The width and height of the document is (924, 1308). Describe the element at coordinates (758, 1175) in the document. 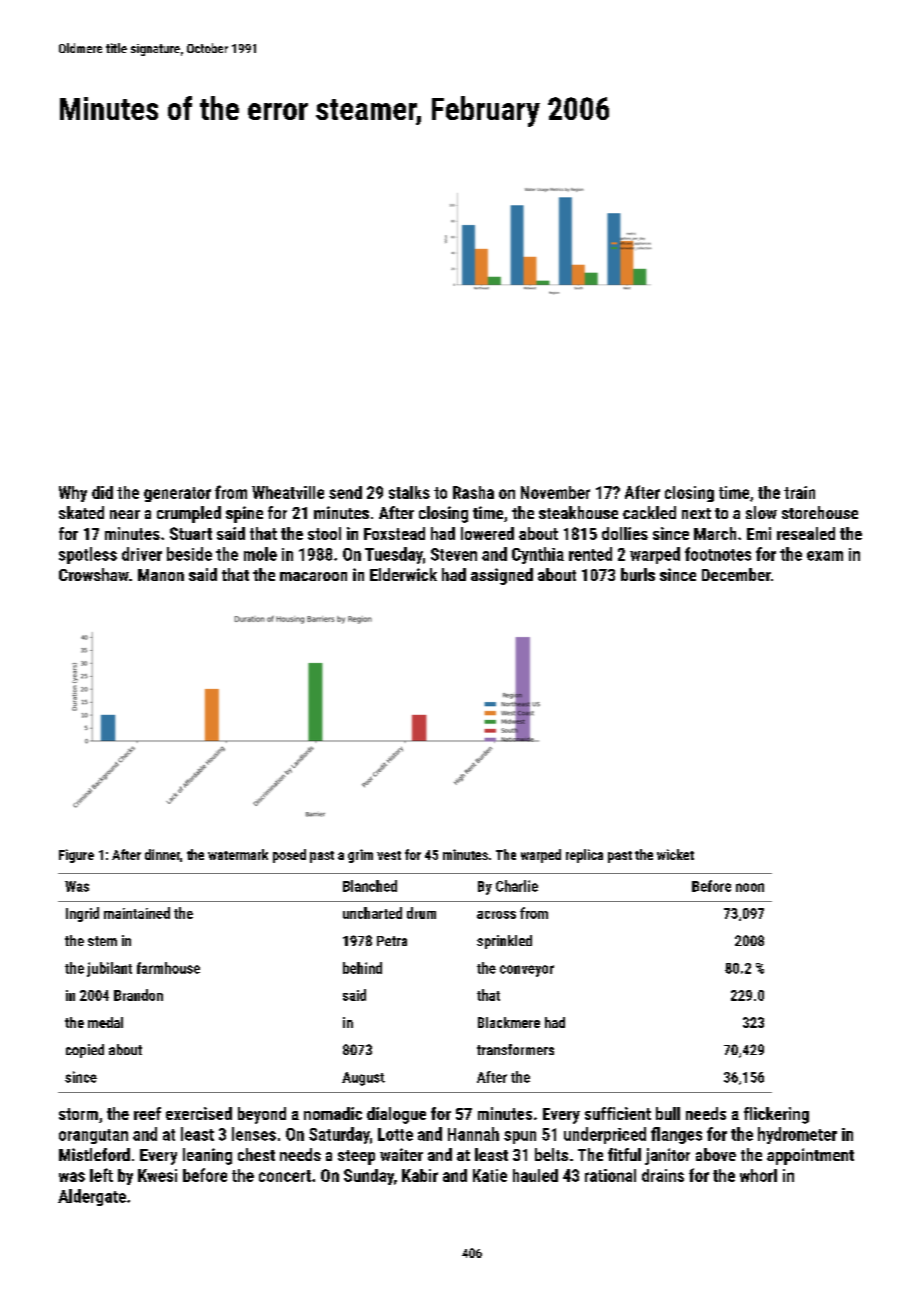

I see `whorl` at that location.
